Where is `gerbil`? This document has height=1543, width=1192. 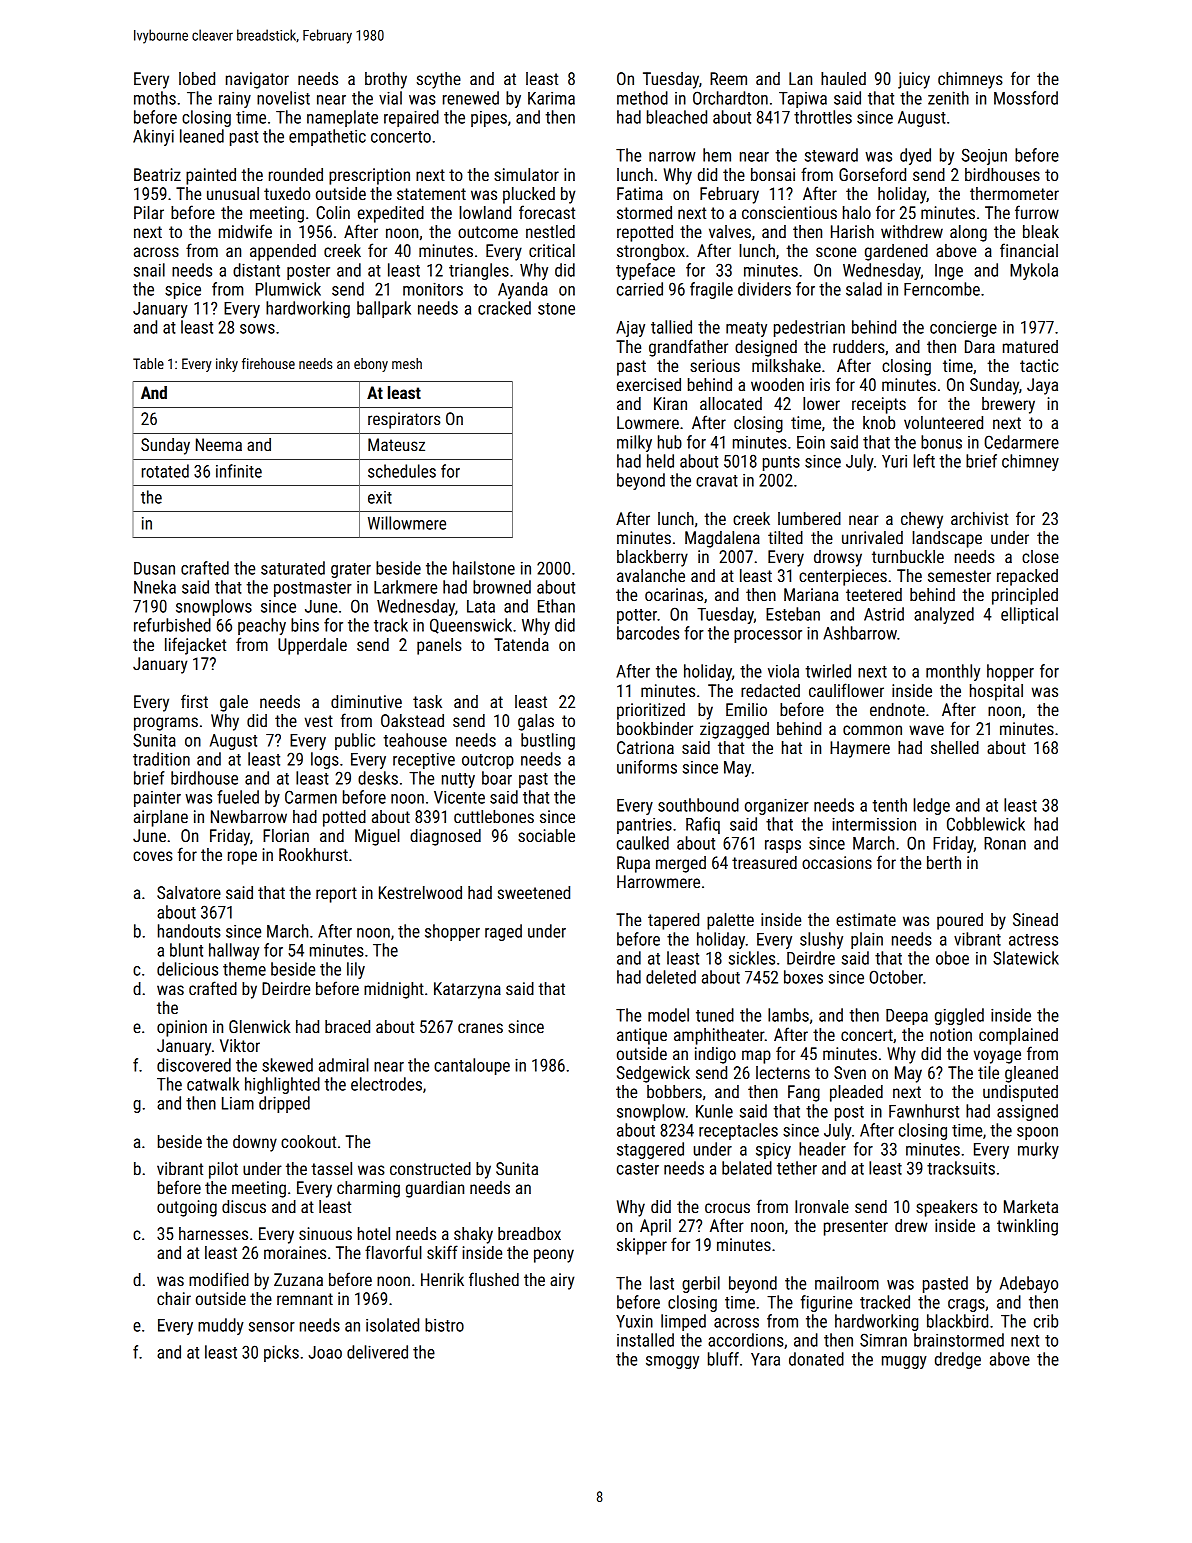 gerbil is located at coordinates (701, 1284).
